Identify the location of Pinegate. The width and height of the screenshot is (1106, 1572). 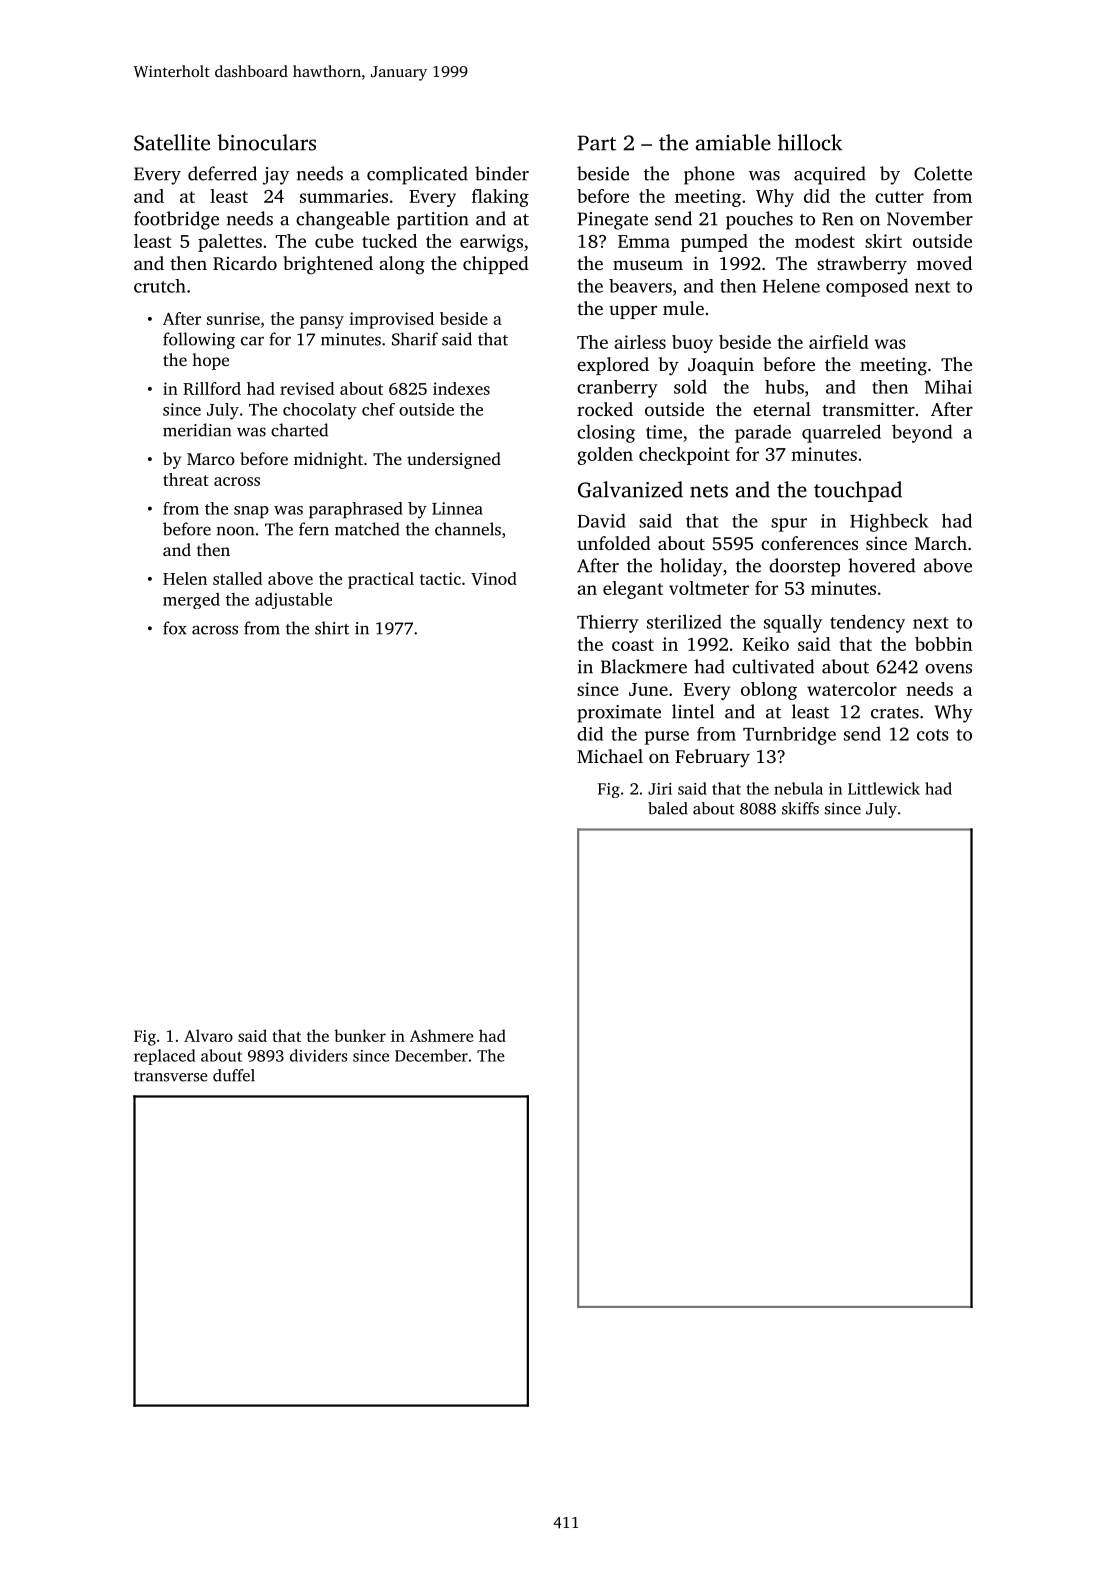
(613, 221).
